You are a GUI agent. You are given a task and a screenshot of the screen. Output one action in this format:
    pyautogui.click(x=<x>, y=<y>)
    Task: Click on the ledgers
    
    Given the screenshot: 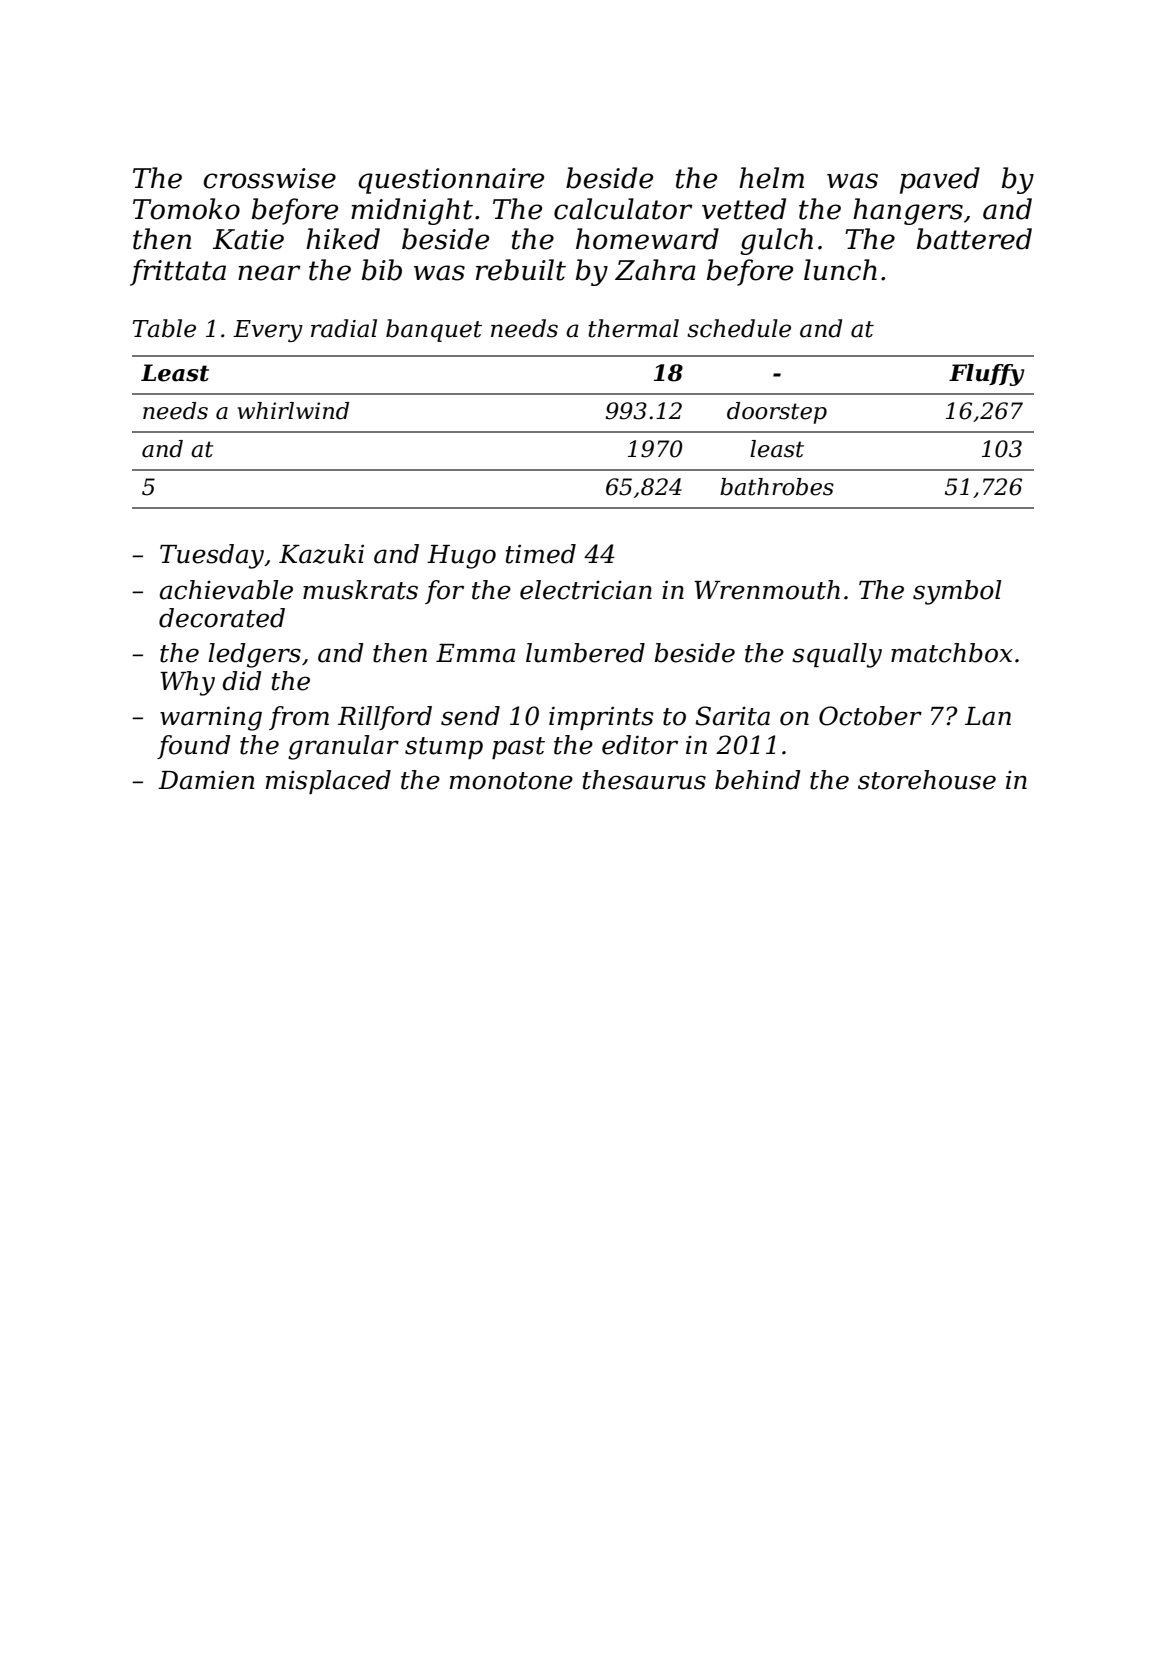 What is the action you would take?
    pyautogui.click(x=254, y=655)
